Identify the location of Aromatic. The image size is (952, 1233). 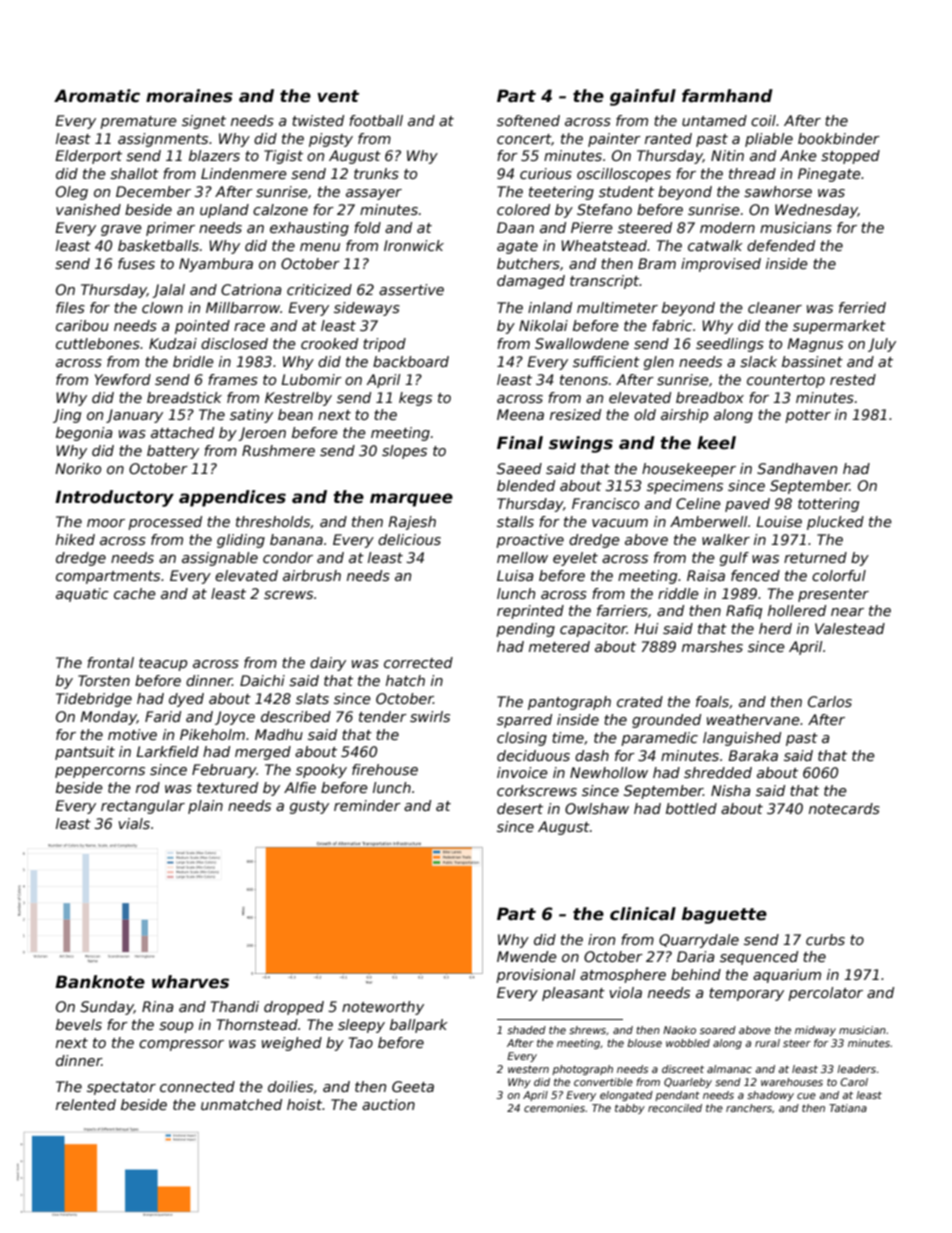
(97, 96).
